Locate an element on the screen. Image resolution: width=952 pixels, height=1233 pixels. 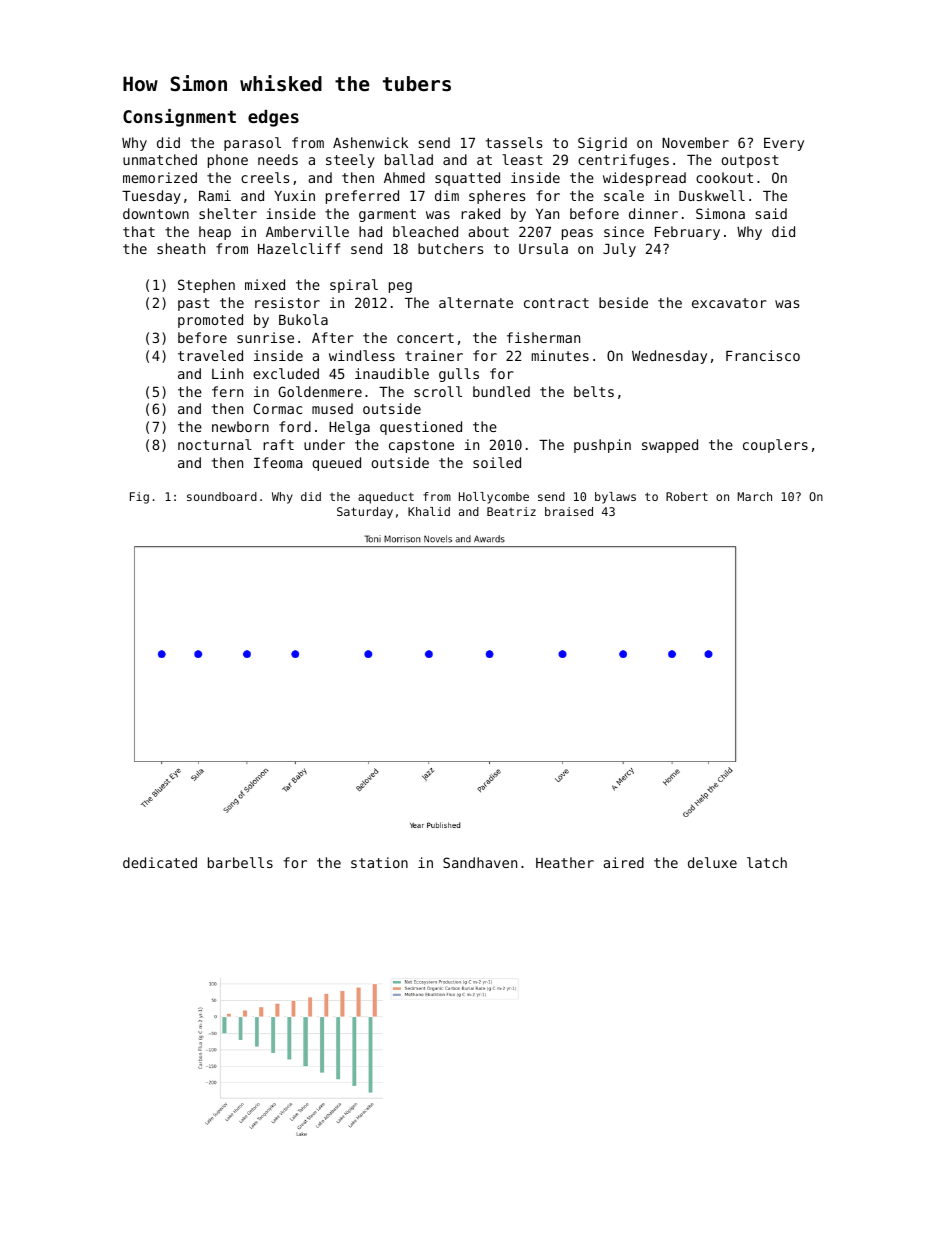
braised is located at coordinates (569, 511).
